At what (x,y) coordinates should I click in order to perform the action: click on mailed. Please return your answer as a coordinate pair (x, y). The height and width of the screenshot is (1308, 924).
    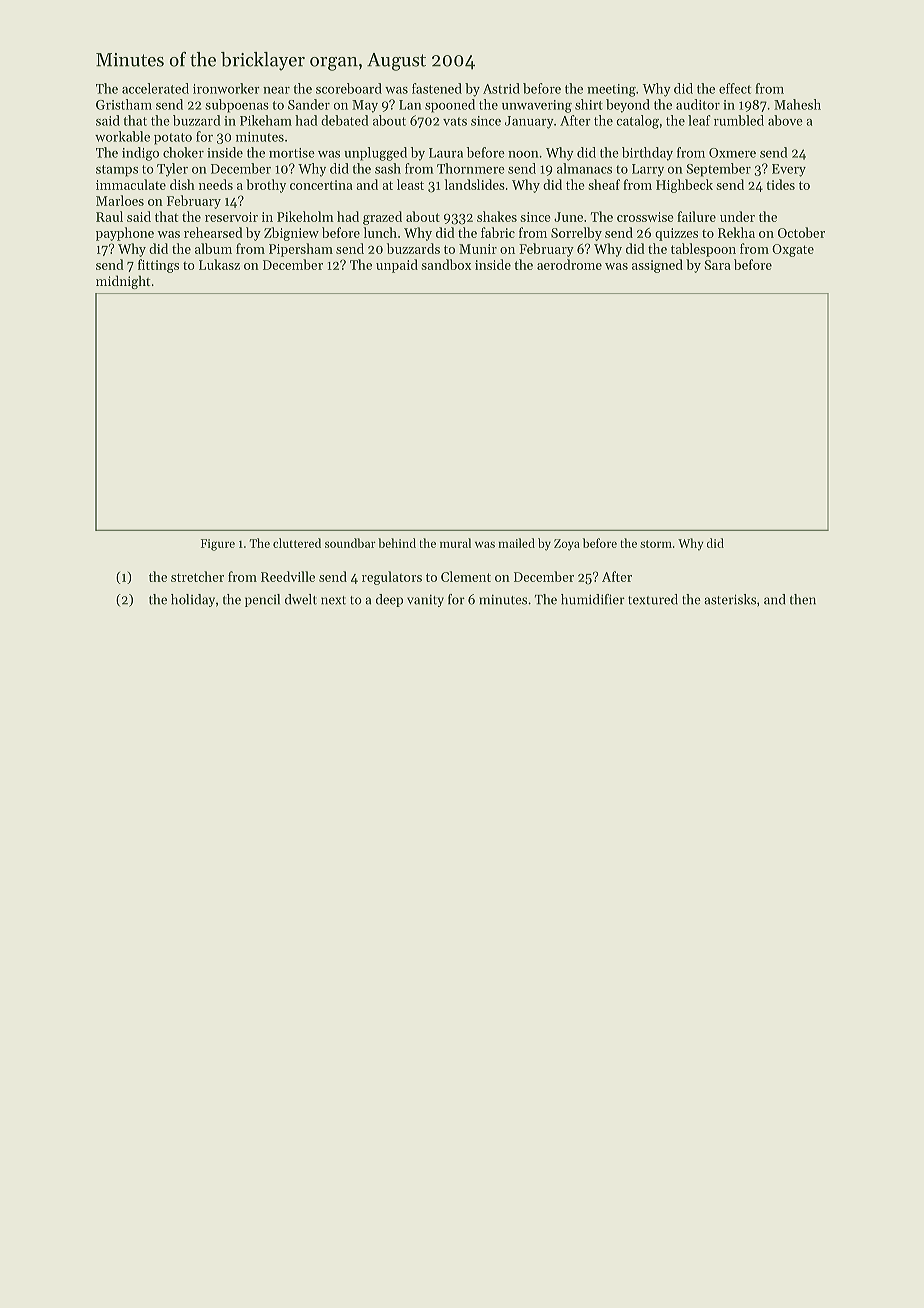
    Looking at the image, I should click on (516, 543).
